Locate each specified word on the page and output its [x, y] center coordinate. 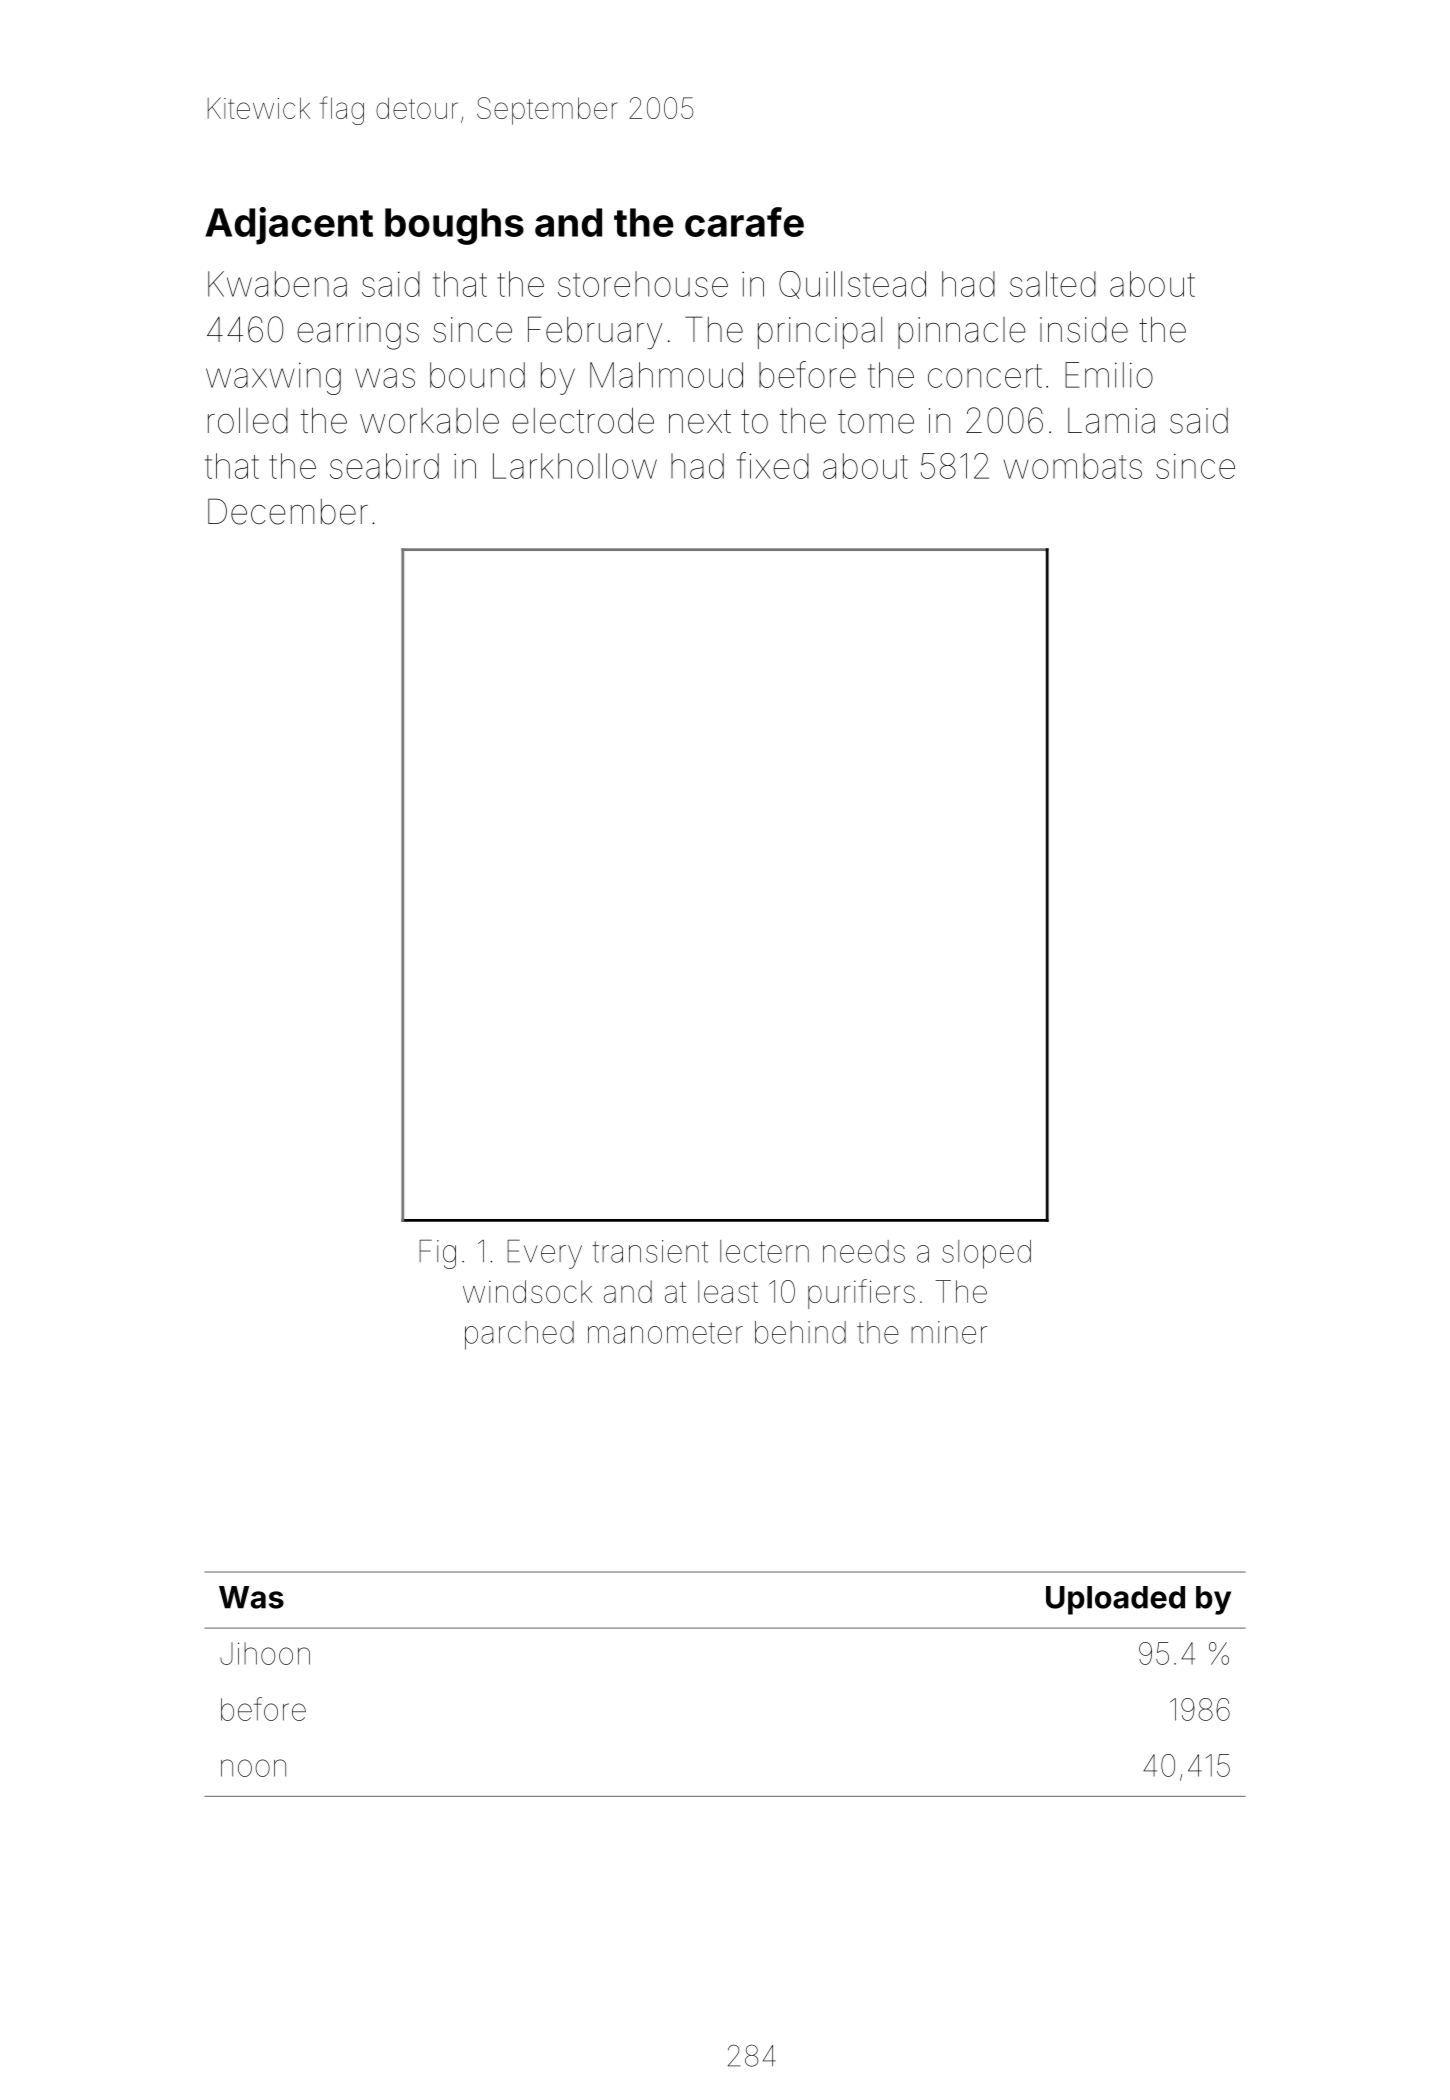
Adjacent [289, 226]
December [288, 511]
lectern [764, 1251]
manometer [665, 1333]
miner [949, 1332]
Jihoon [265, 1653]
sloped [986, 1254]
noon [253, 1768]
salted [1053, 284]
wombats [1073, 466]
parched [519, 1335]
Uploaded [1115, 1600]
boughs [454, 226]
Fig [437, 1254]
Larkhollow [575, 466]
